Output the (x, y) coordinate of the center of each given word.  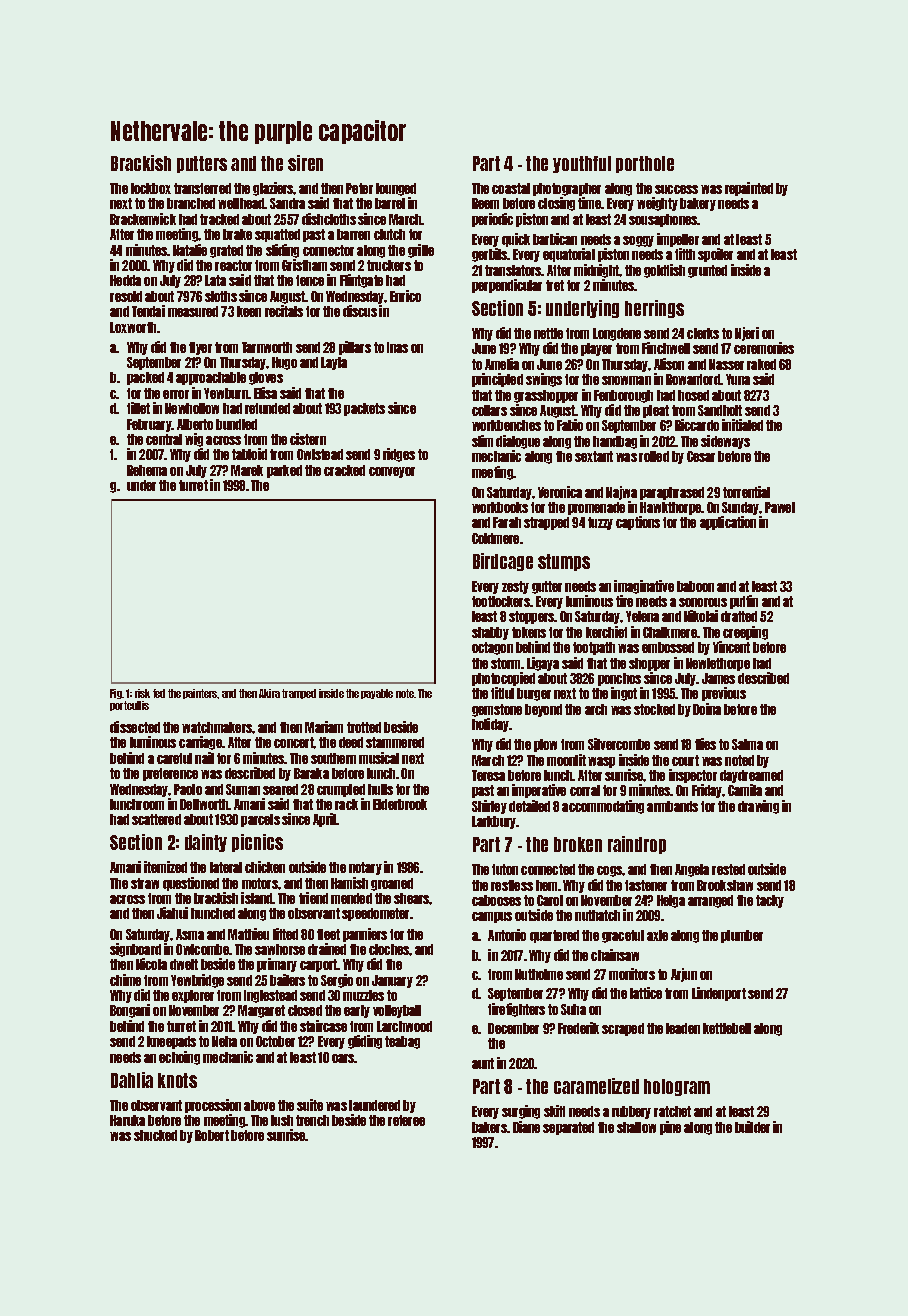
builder (752, 1127)
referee (406, 1120)
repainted (749, 189)
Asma (190, 934)
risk (142, 693)
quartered (554, 936)
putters (202, 164)
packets (364, 409)
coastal (511, 188)
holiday (490, 725)
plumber (742, 936)
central (164, 439)
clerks (703, 333)
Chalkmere (670, 632)
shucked (155, 1135)
